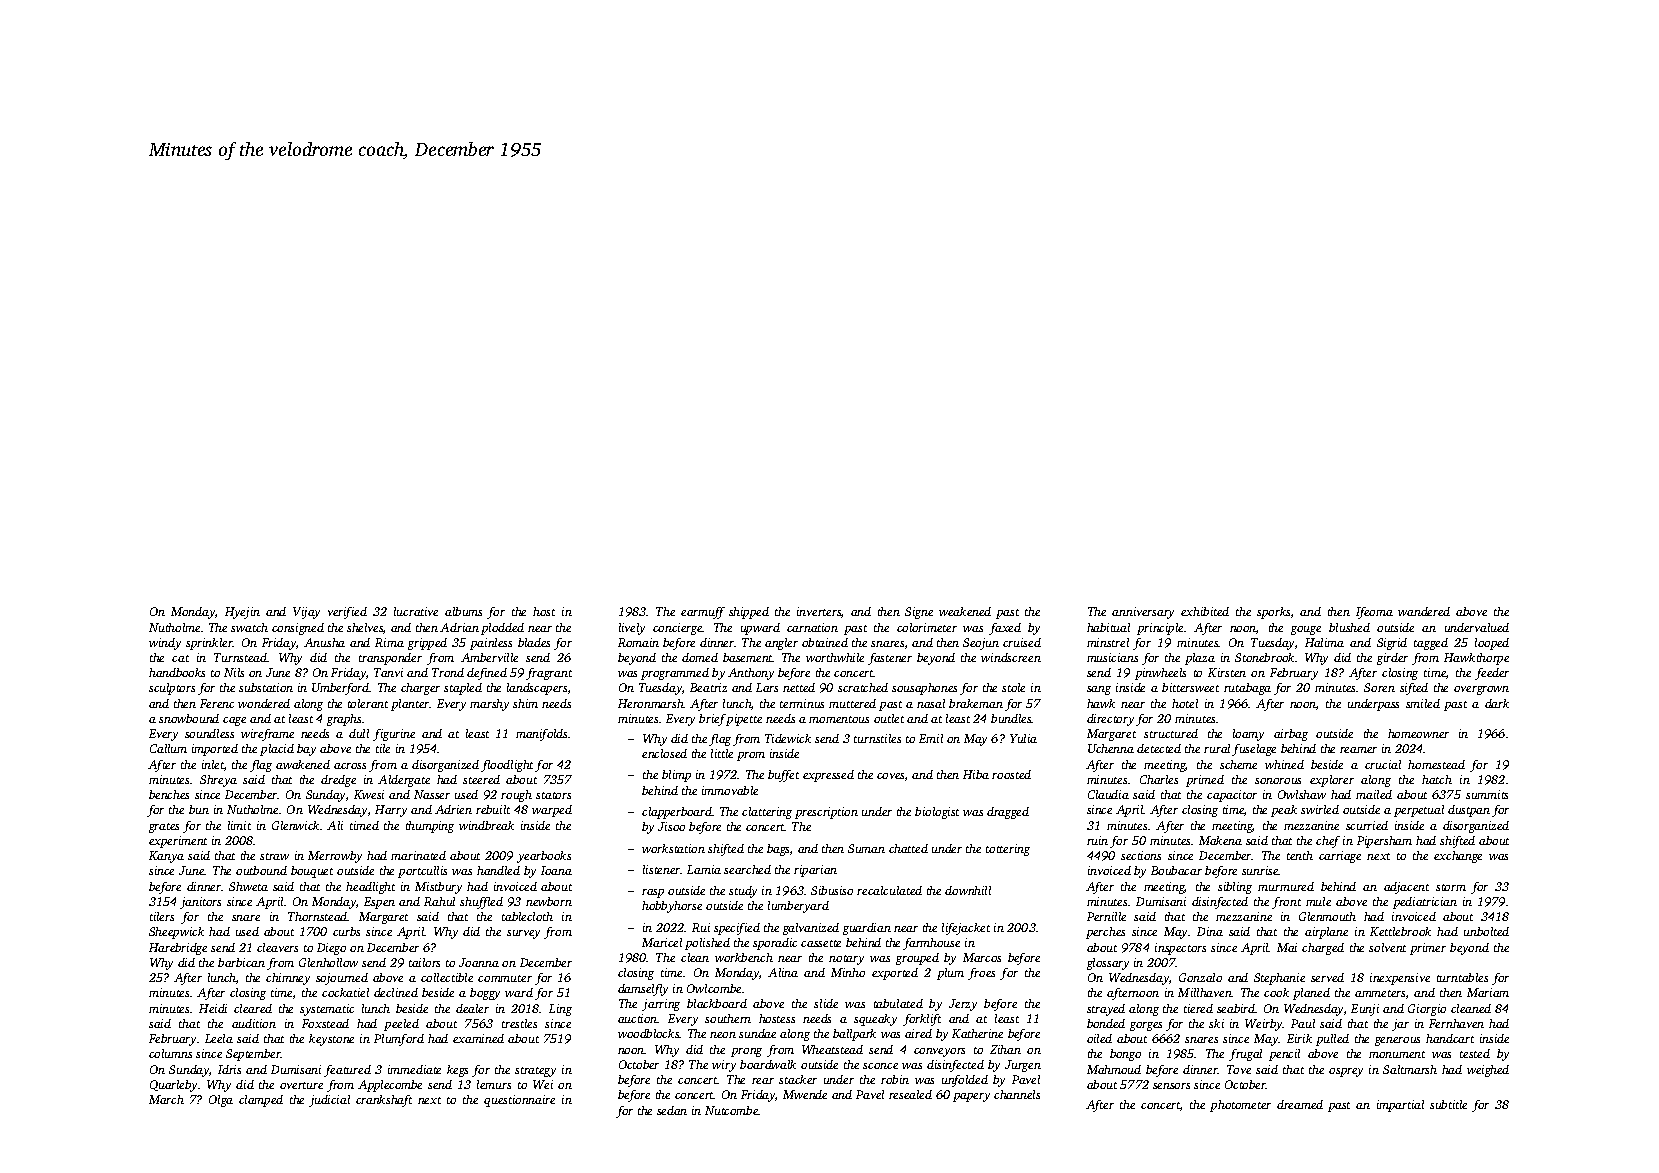  What do you see at coordinates (549, 901) in the document?
I see `newborn` at bounding box center [549, 901].
